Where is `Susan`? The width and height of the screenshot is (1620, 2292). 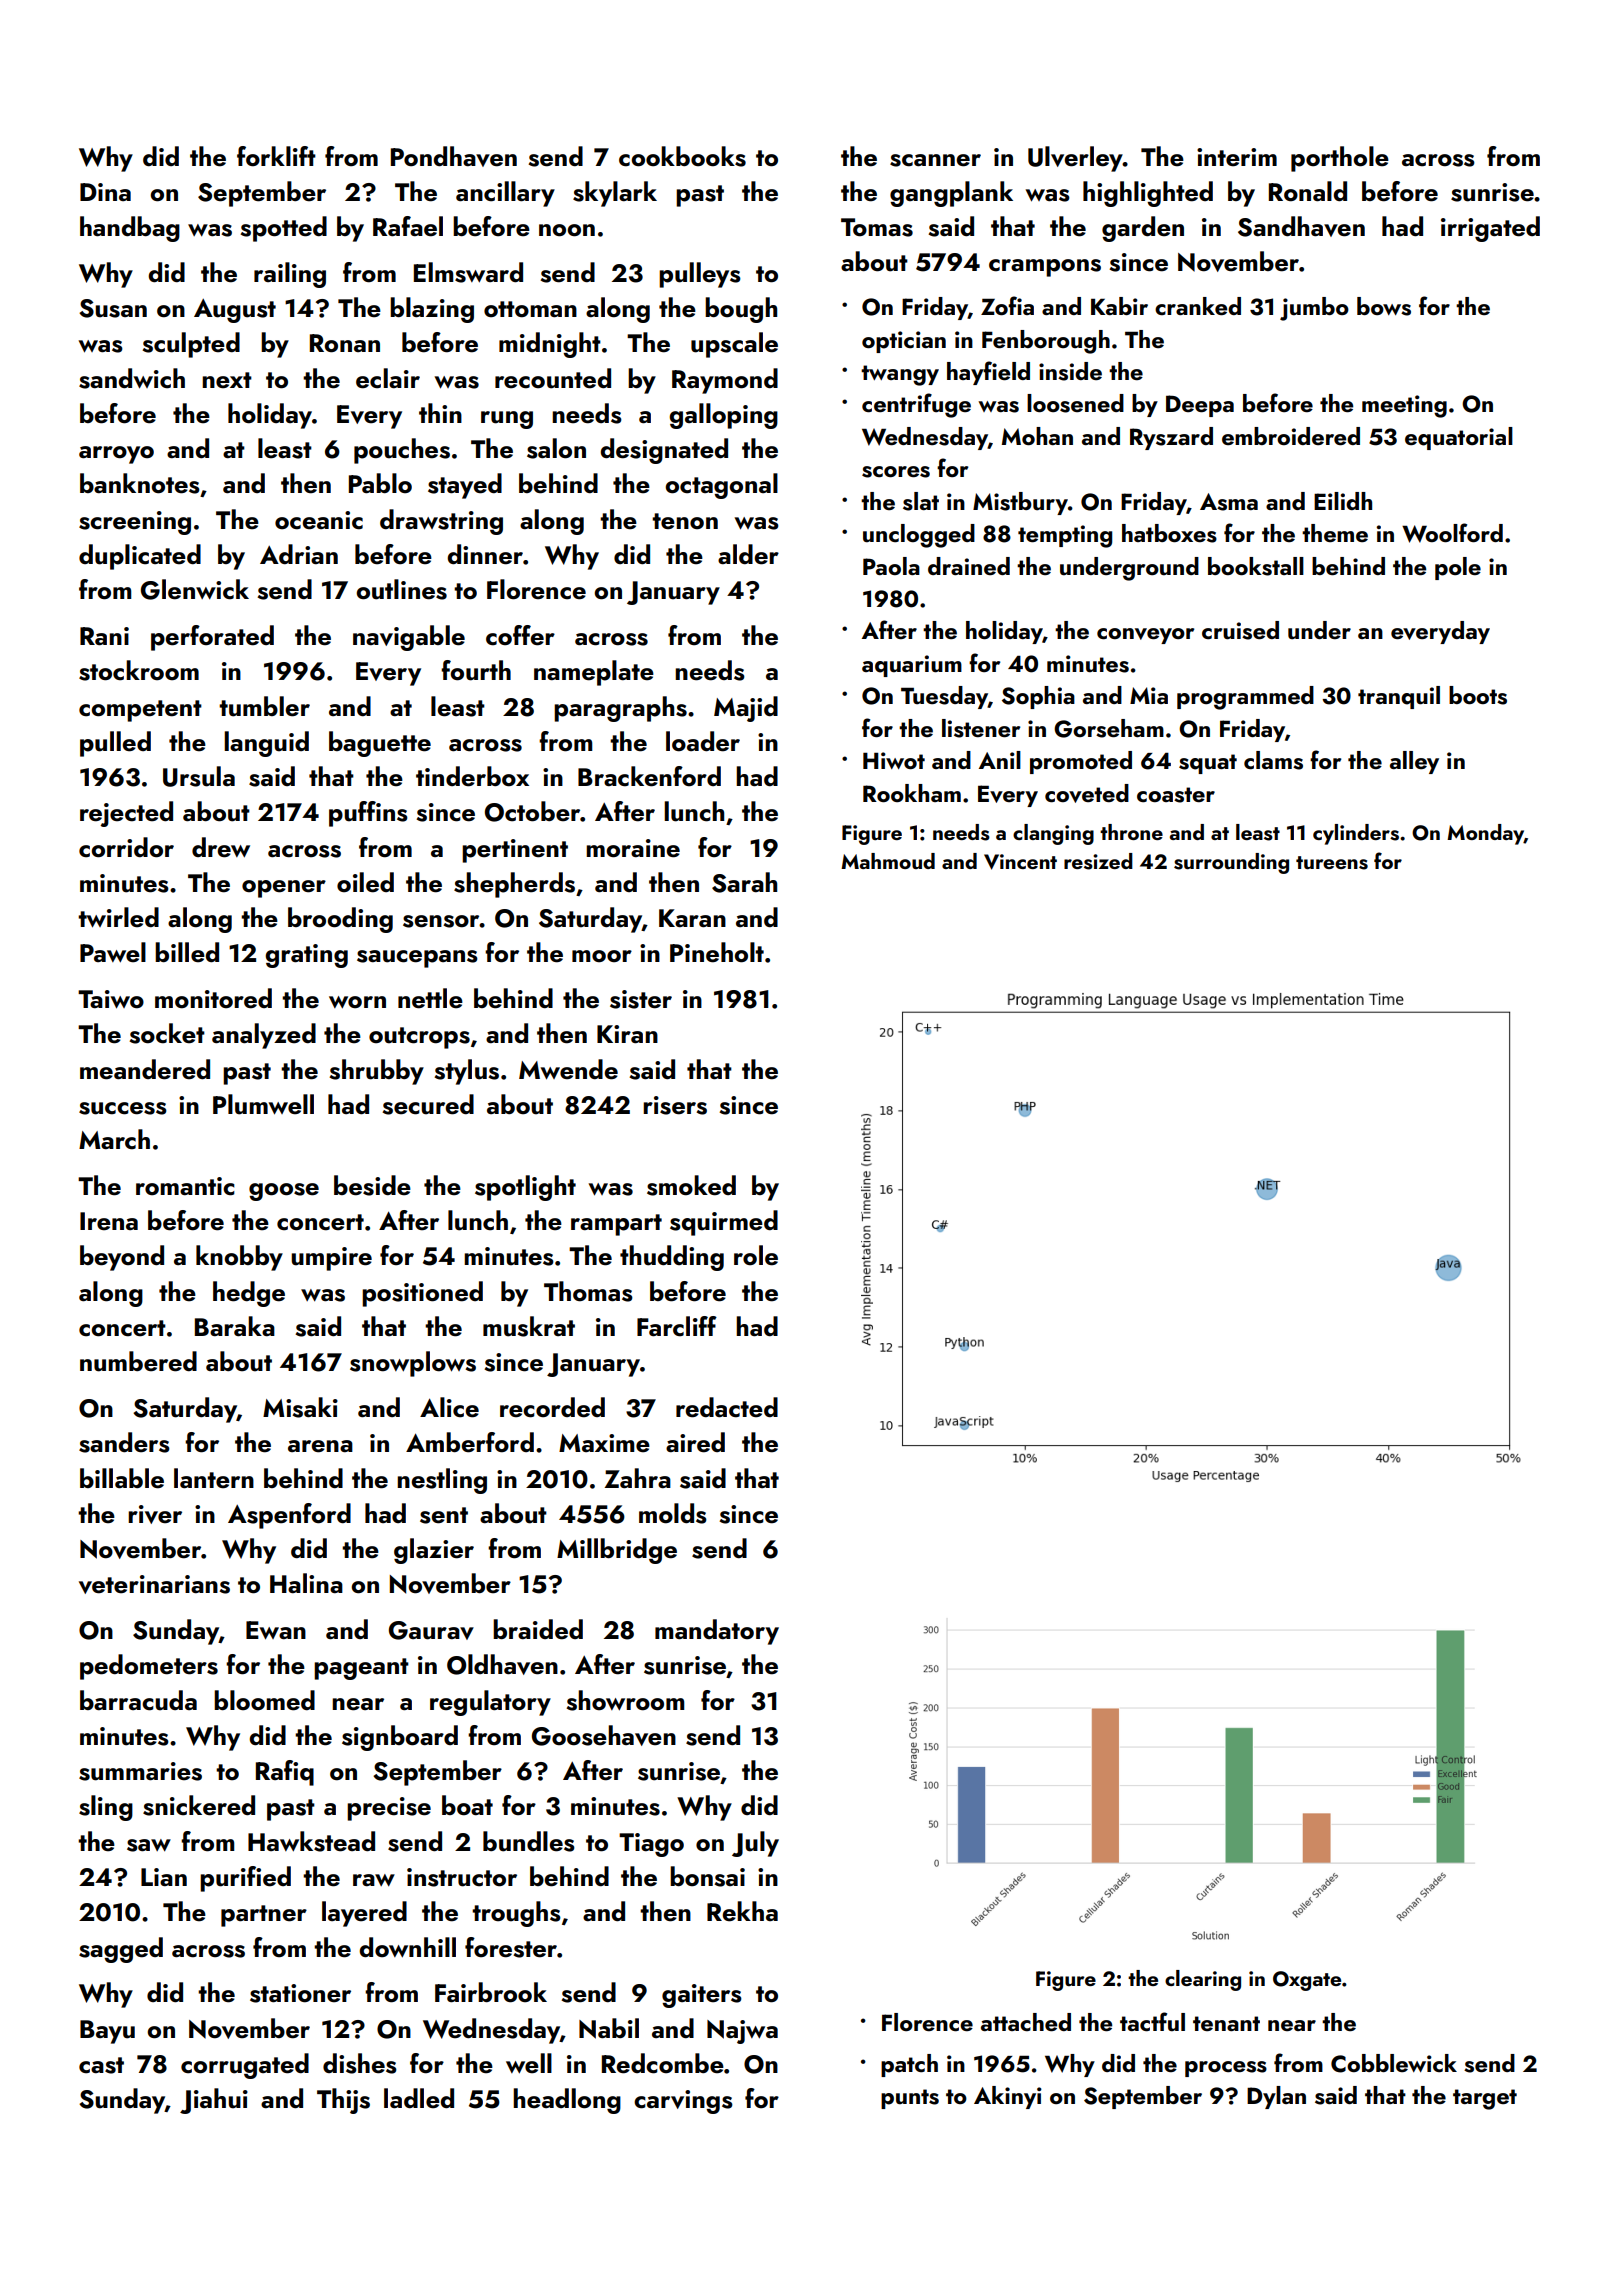 Susan is located at coordinates (113, 308).
